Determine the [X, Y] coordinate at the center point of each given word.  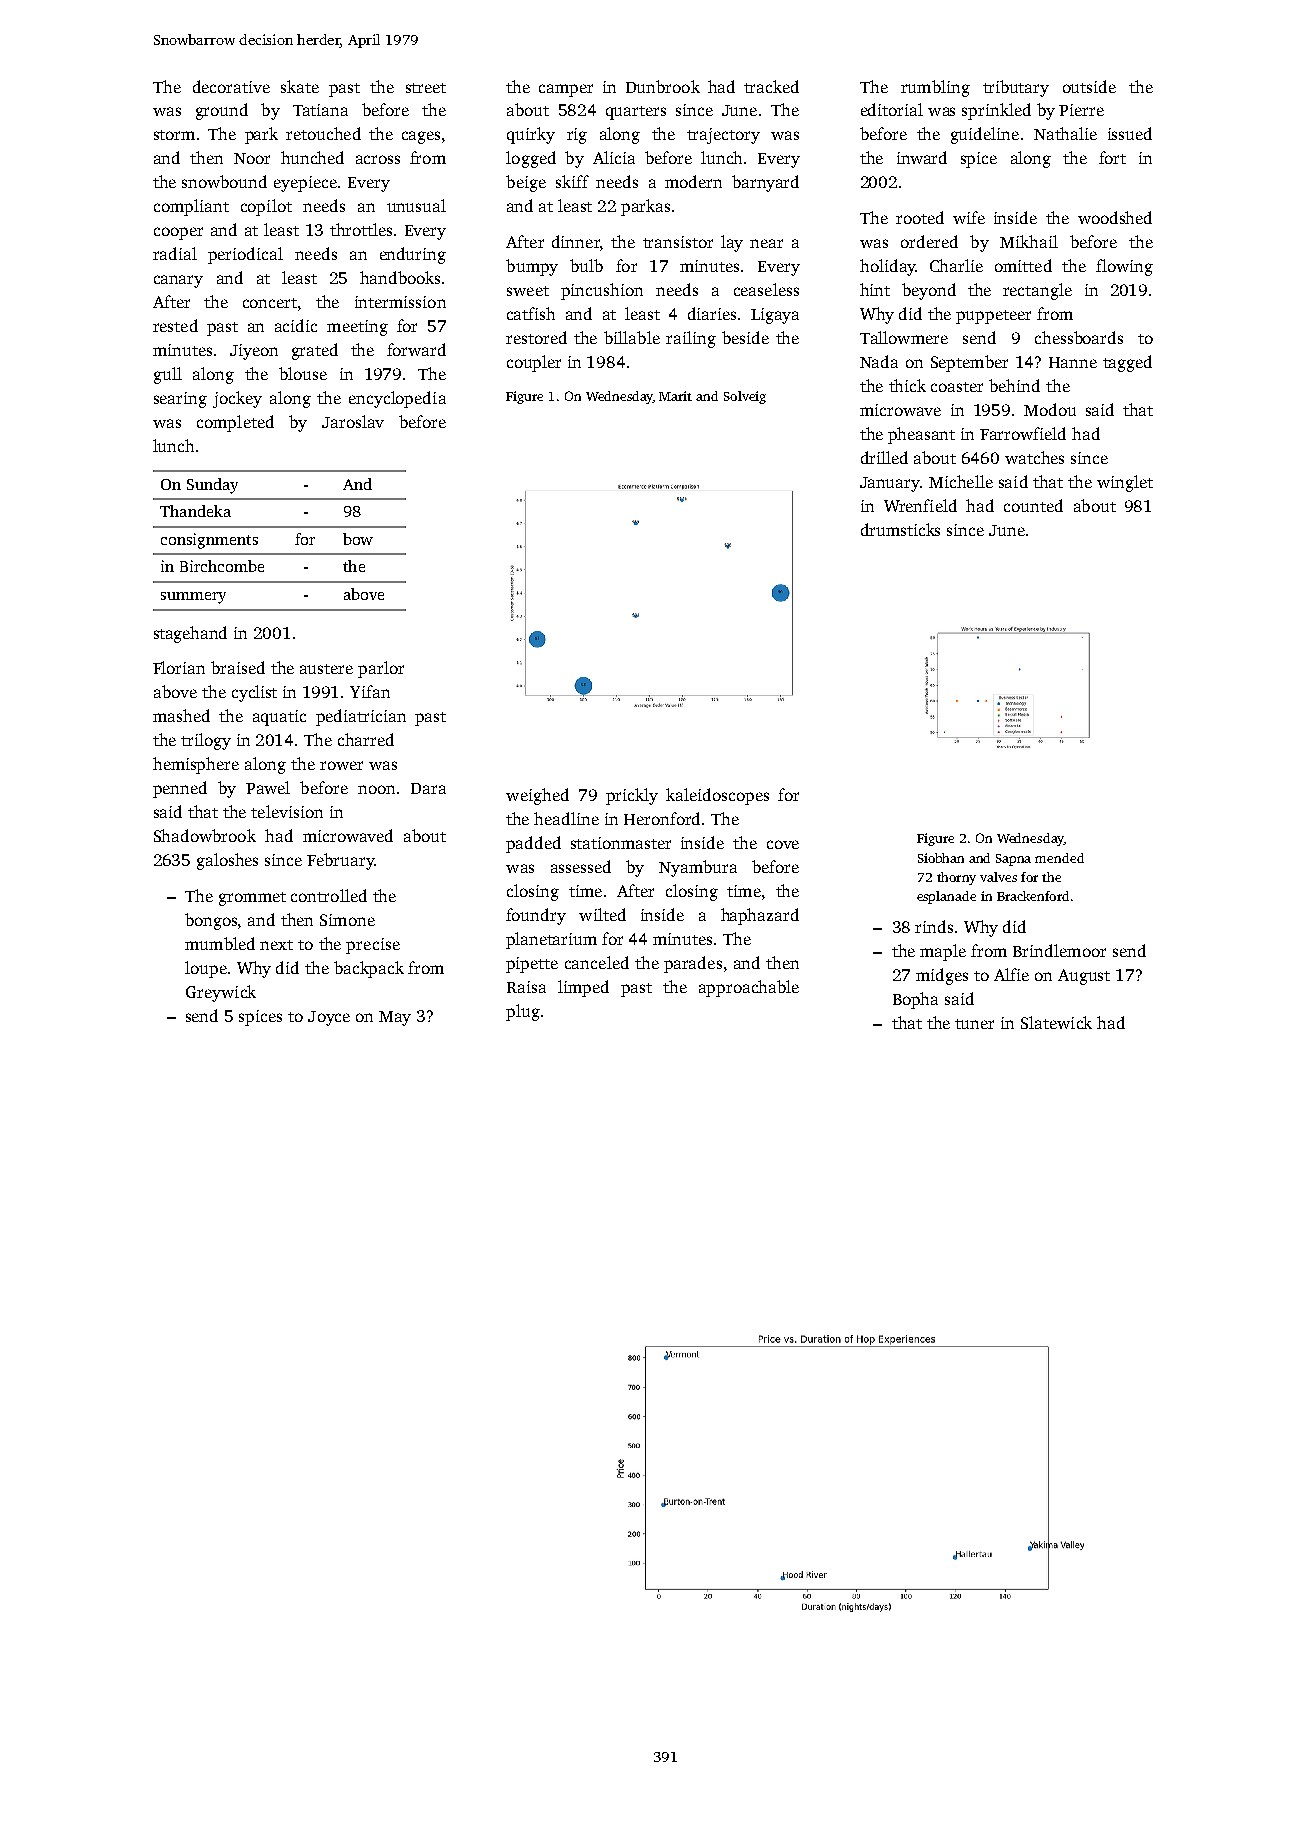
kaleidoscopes [717, 796]
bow [358, 539]
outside [1089, 86]
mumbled [220, 943]
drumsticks [900, 529]
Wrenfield [920, 505]
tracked [771, 86]
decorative [231, 86]
